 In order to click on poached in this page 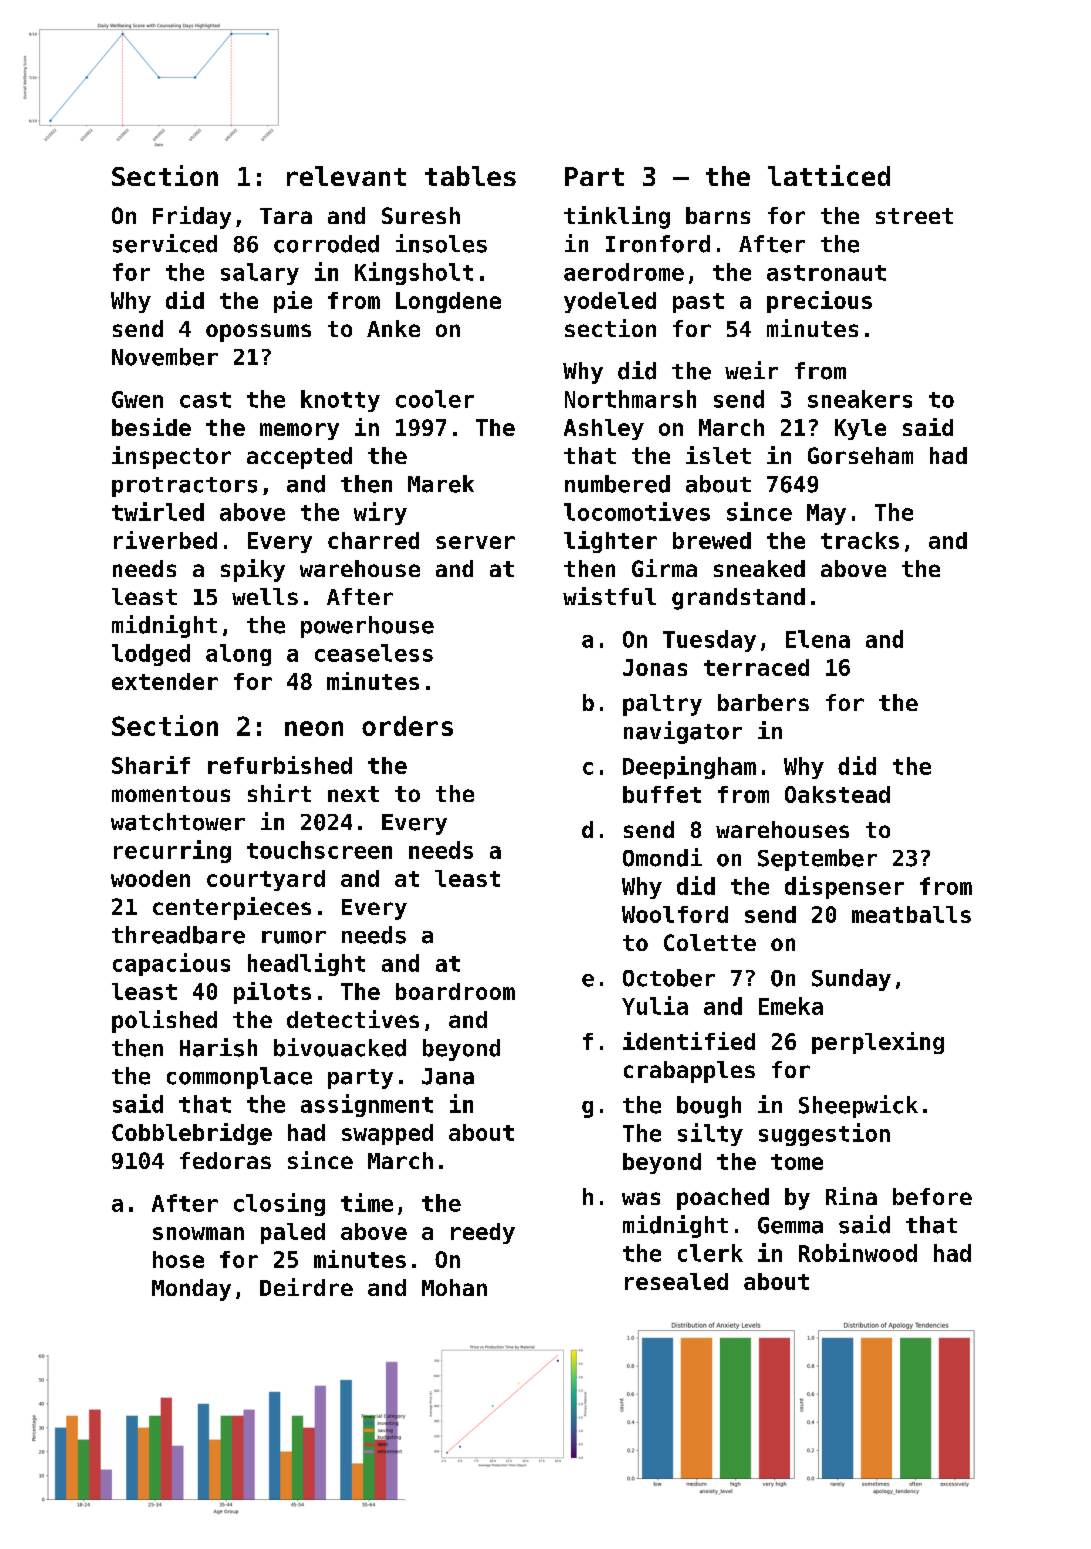, I will do `click(723, 1199)`.
